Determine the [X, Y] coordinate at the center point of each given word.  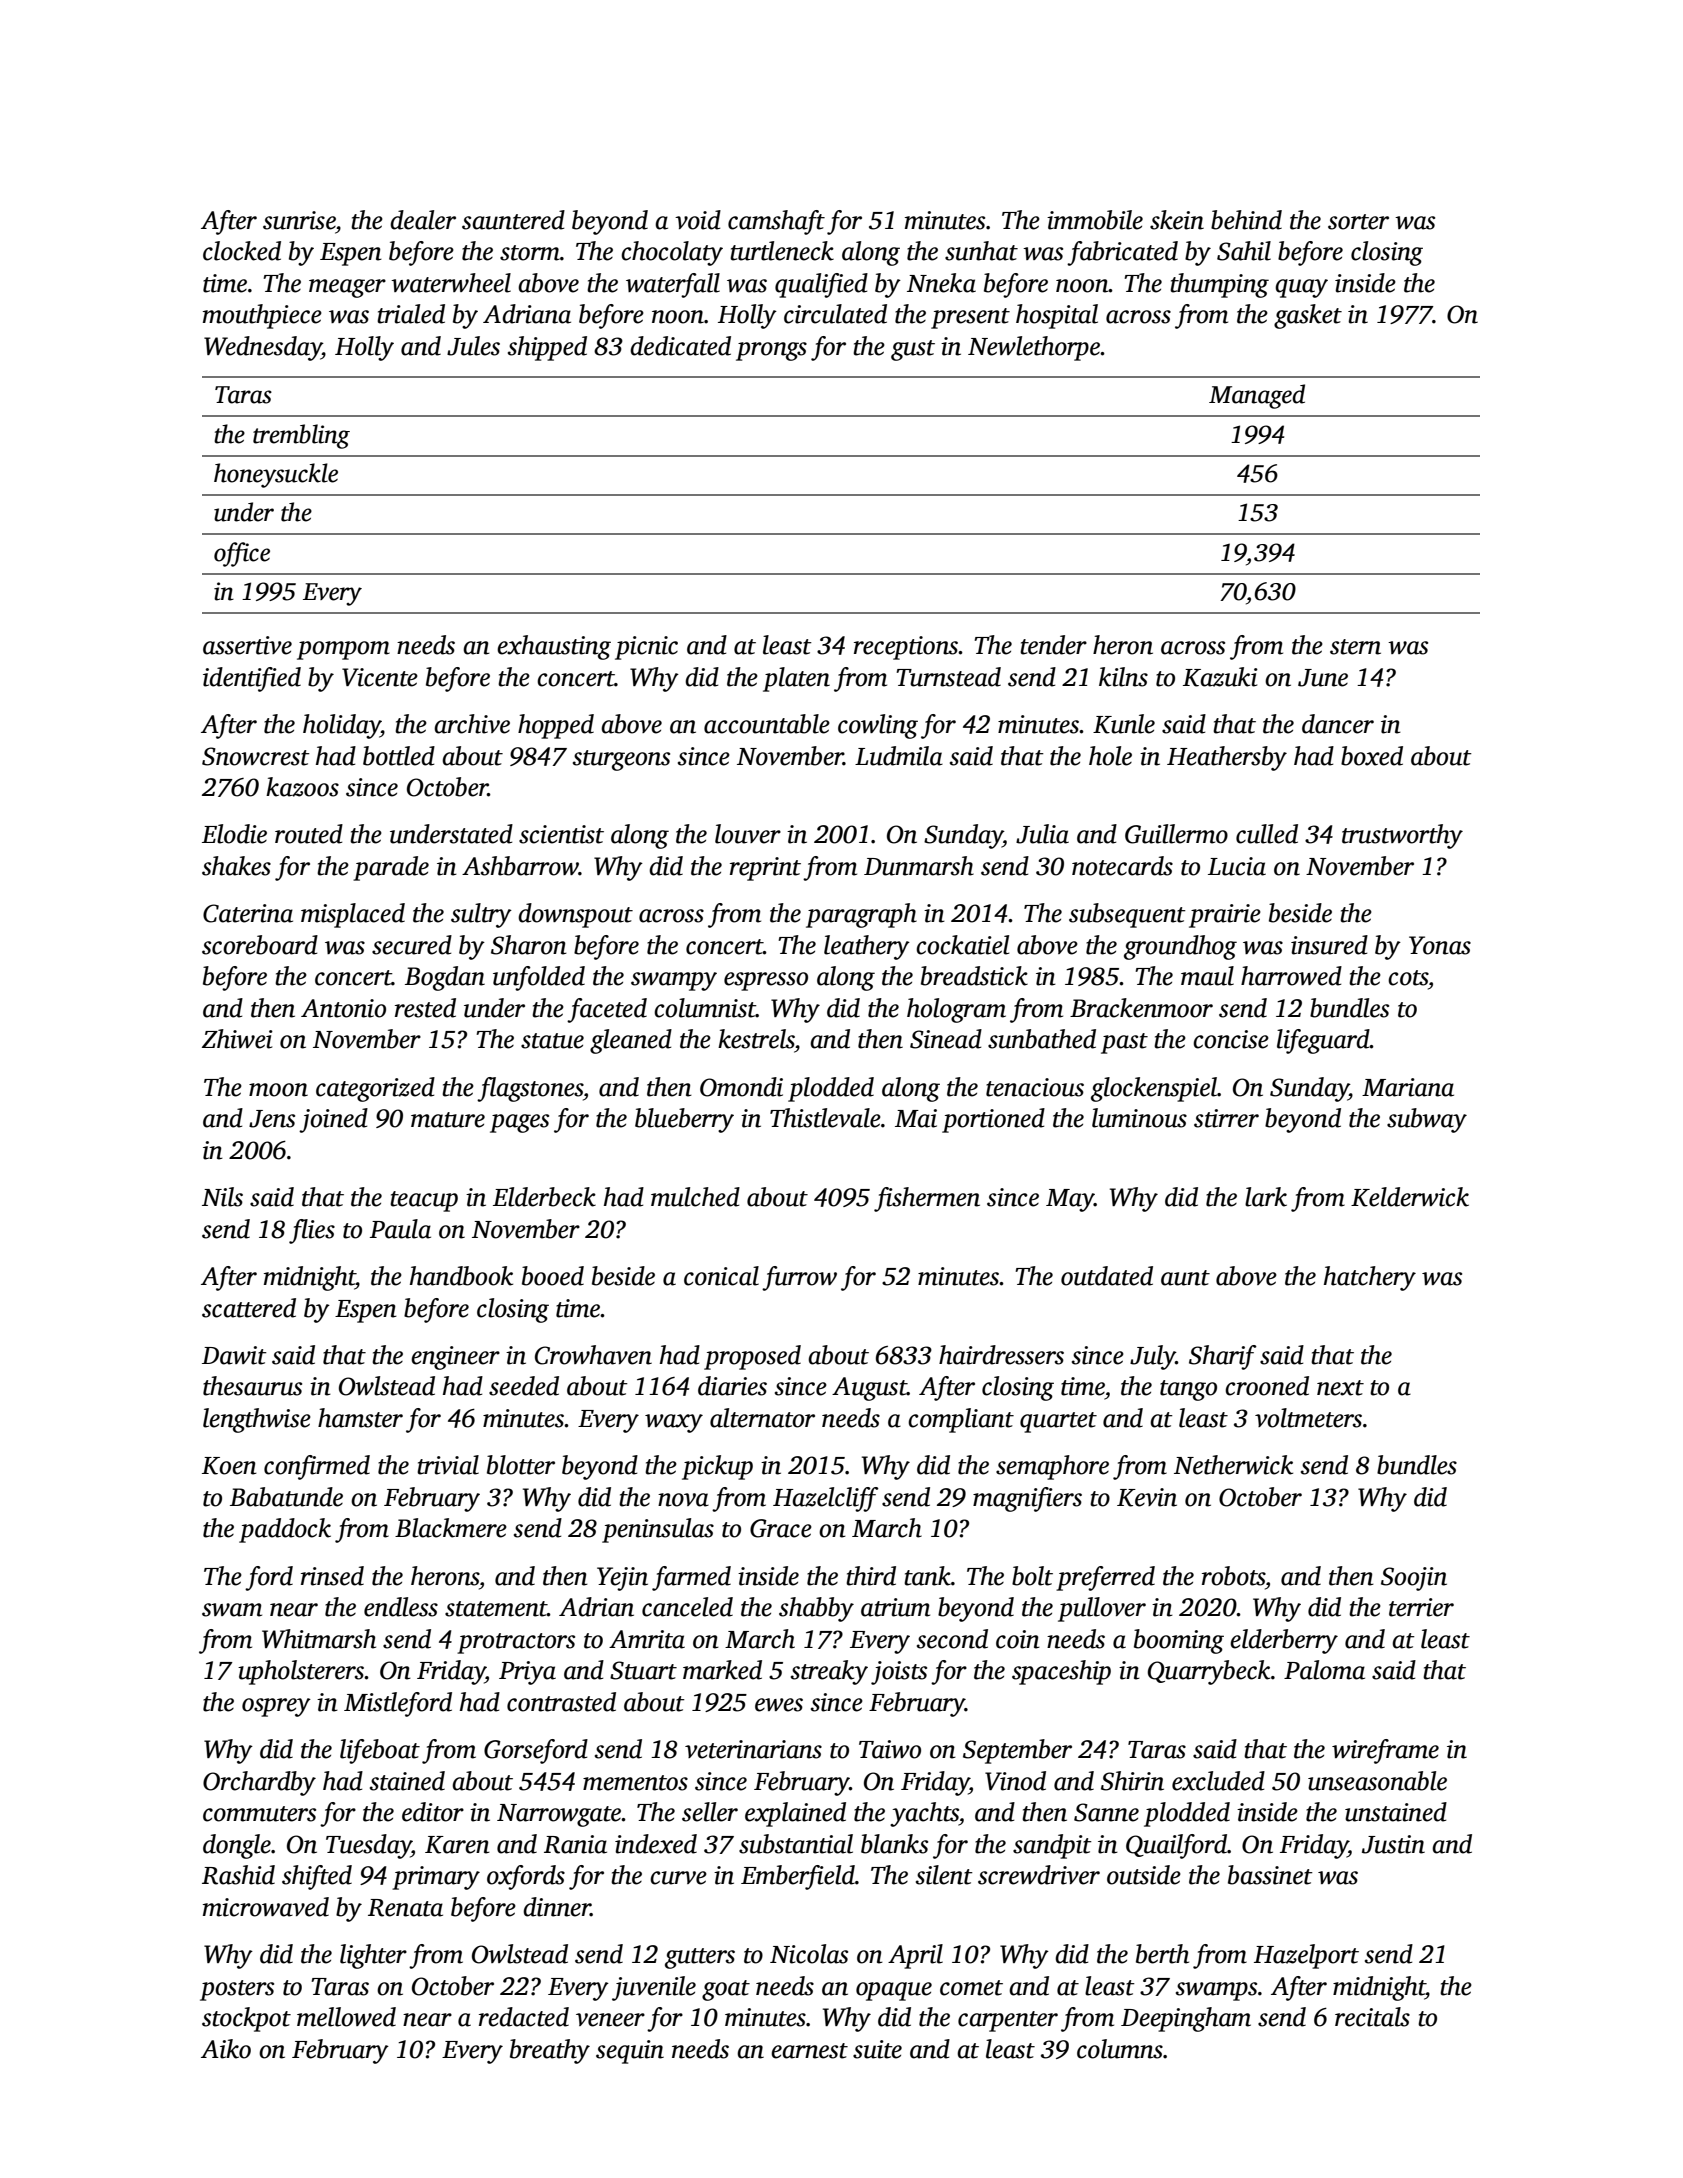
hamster [360, 1418]
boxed [1372, 756]
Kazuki [1220, 677]
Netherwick [1233, 1465]
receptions [906, 648]
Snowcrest [256, 756]
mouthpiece [262, 316]
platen [796, 679]
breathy [550, 2051]
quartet [1058, 1422]
